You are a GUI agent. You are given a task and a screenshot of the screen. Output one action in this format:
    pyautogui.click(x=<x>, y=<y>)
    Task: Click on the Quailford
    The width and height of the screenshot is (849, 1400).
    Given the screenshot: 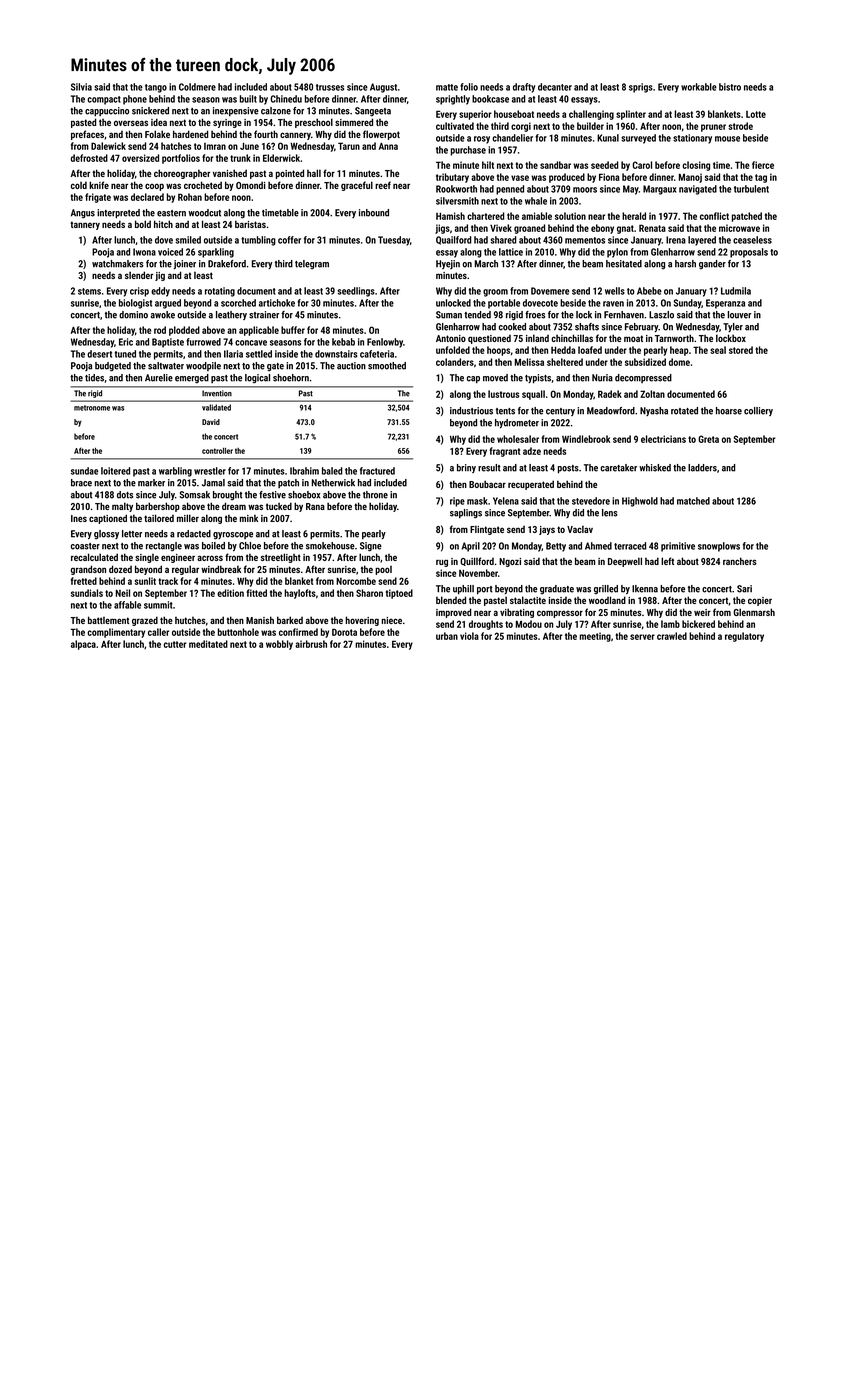 What is the action you would take?
    pyautogui.click(x=453, y=240)
